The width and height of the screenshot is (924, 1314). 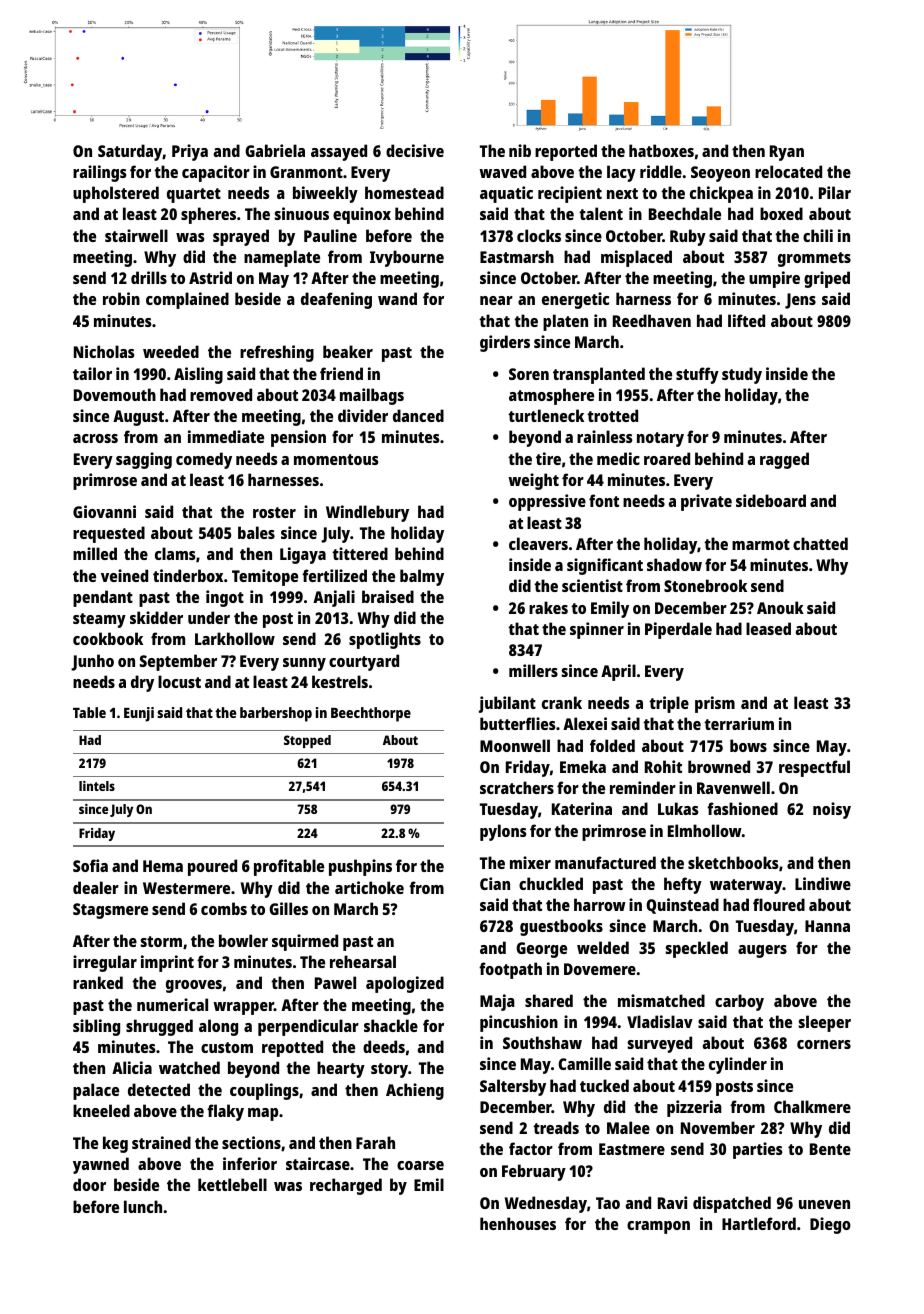 What do you see at coordinates (360, 867) in the screenshot?
I see `pushpins` at bounding box center [360, 867].
